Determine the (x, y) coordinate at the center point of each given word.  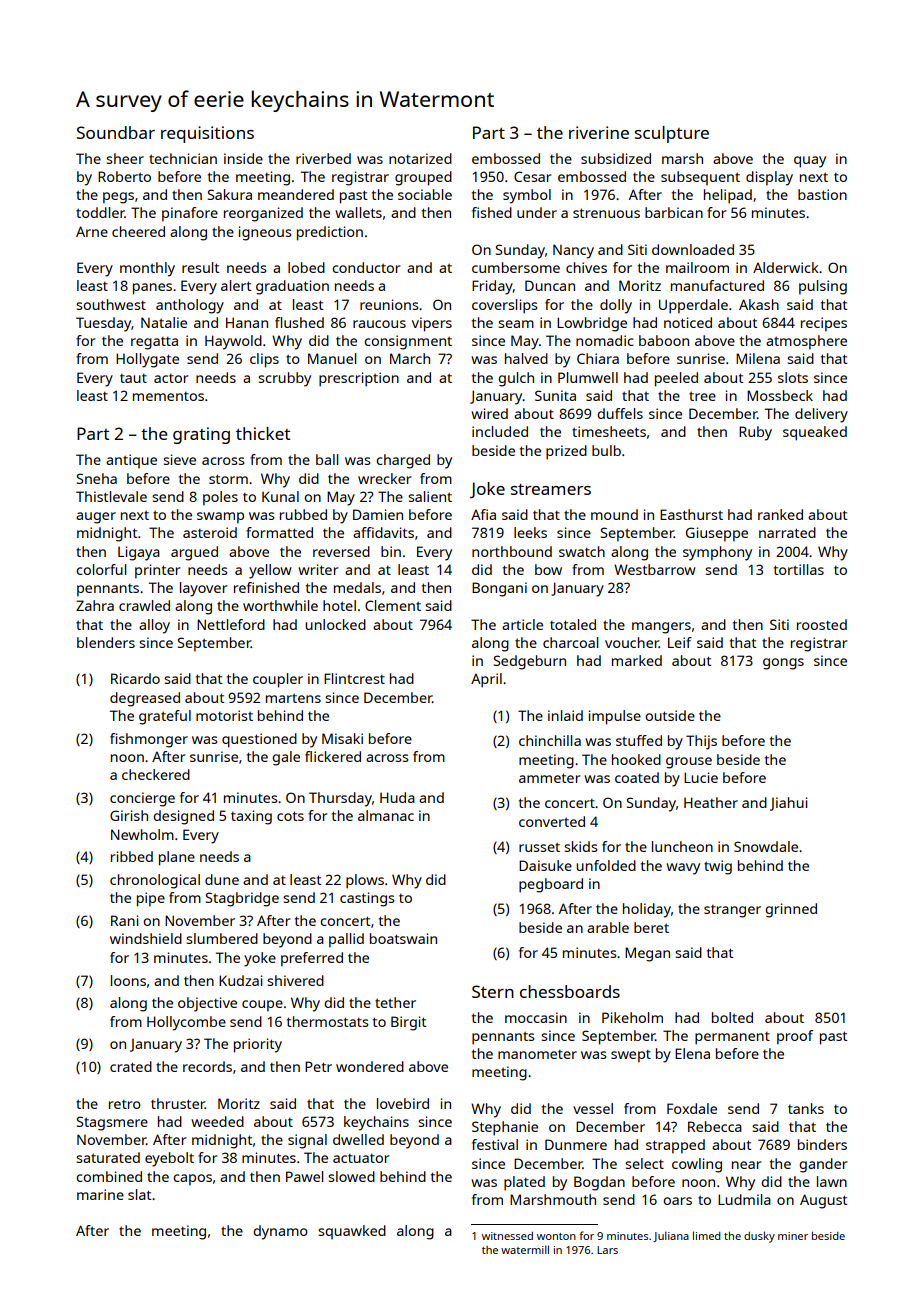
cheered (138, 231)
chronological (155, 881)
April (486, 680)
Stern (493, 991)
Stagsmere (112, 1123)
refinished (266, 587)
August (823, 1201)
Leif (680, 642)
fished (492, 212)
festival (495, 1144)
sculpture (672, 134)
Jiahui (788, 804)
